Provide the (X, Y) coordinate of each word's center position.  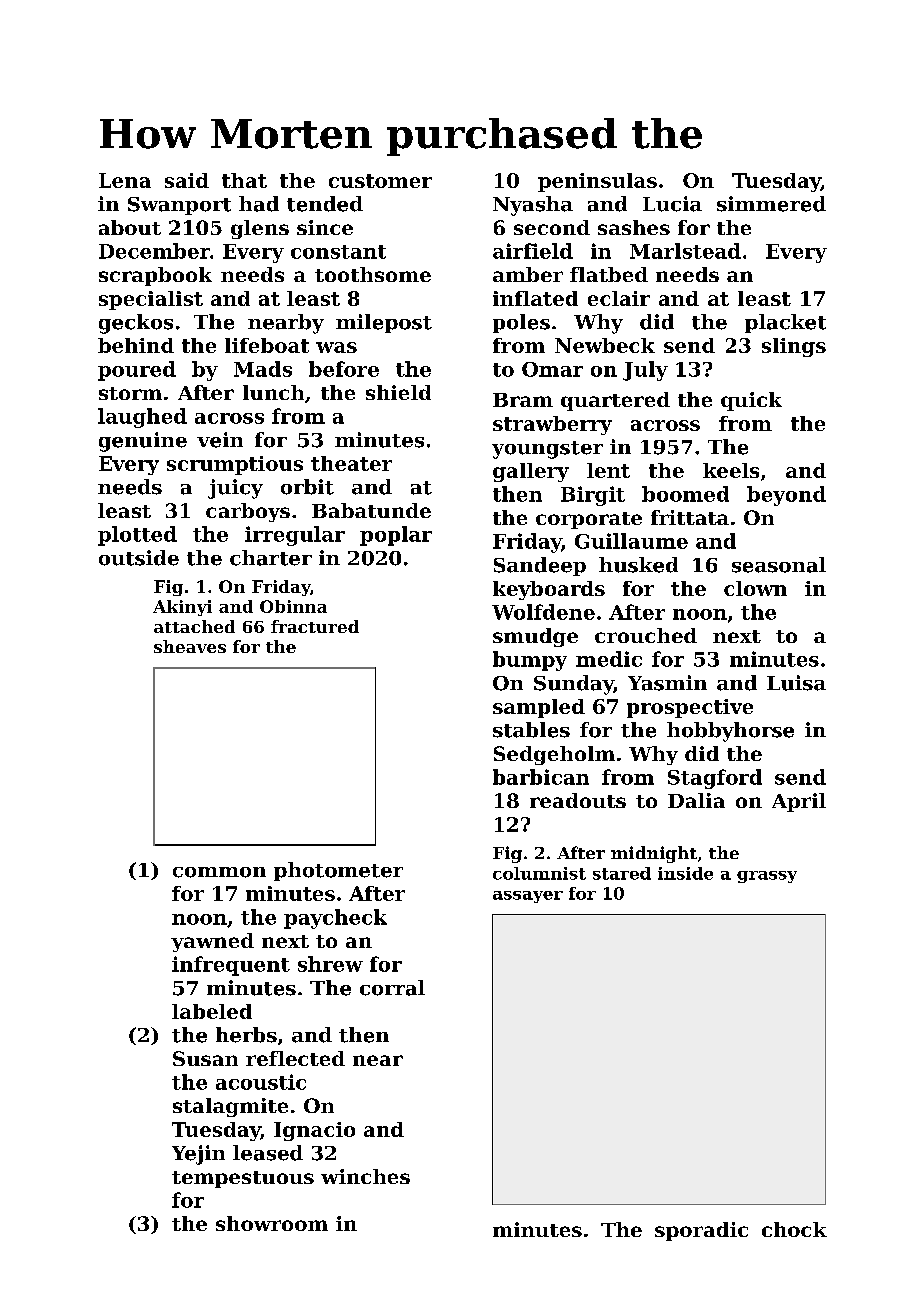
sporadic (701, 1231)
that (244, 180)
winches (365, 1176)
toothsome (373, 274)
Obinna (293, 606)
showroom (272, 1223)
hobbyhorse (730, 732)
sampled (539, 708)
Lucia (672, 204)
